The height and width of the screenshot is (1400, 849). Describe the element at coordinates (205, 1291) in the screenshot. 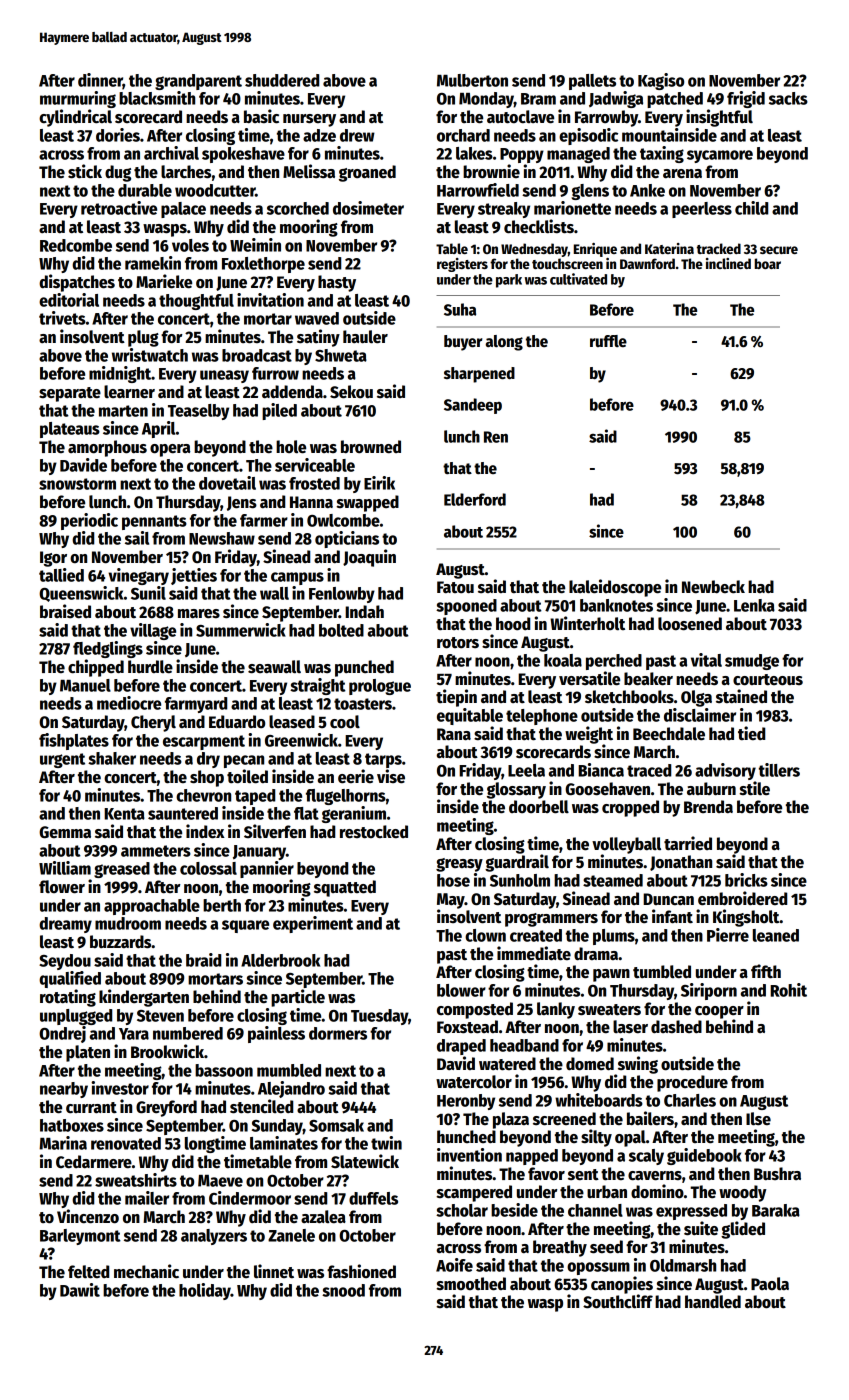

I see `holiday` at that location.
